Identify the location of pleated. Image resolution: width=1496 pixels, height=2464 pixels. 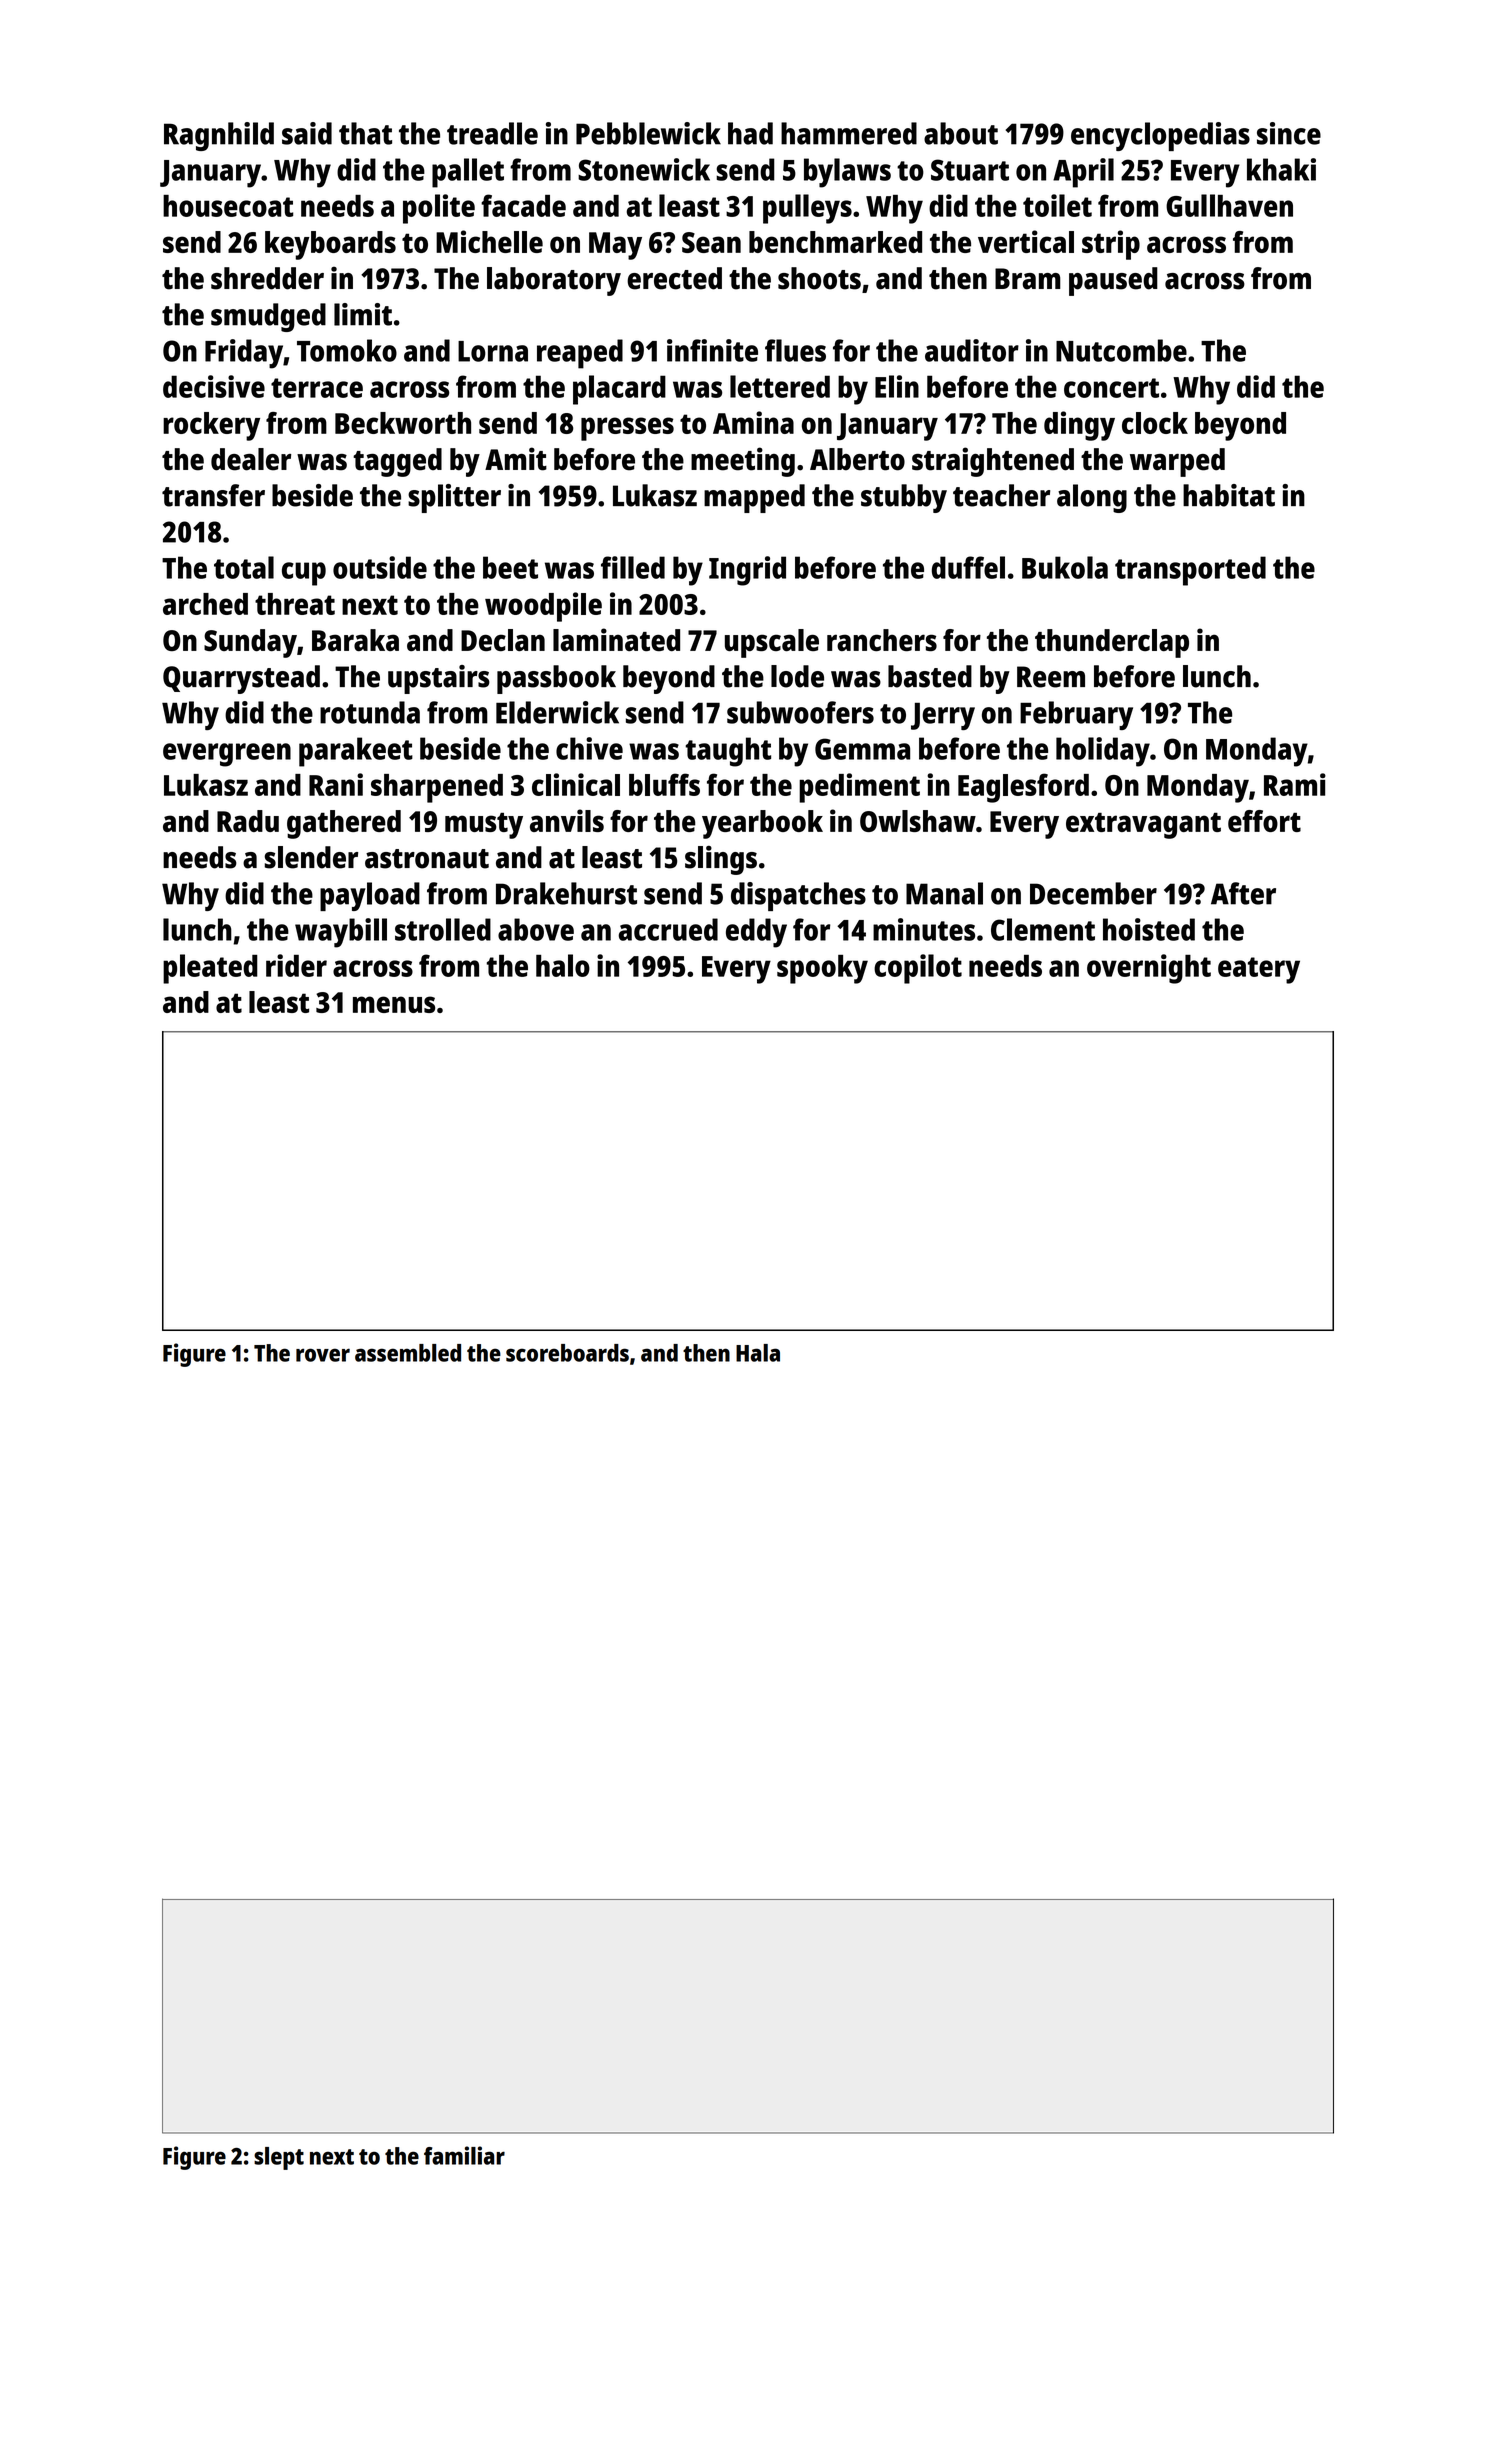
(210, 969).
